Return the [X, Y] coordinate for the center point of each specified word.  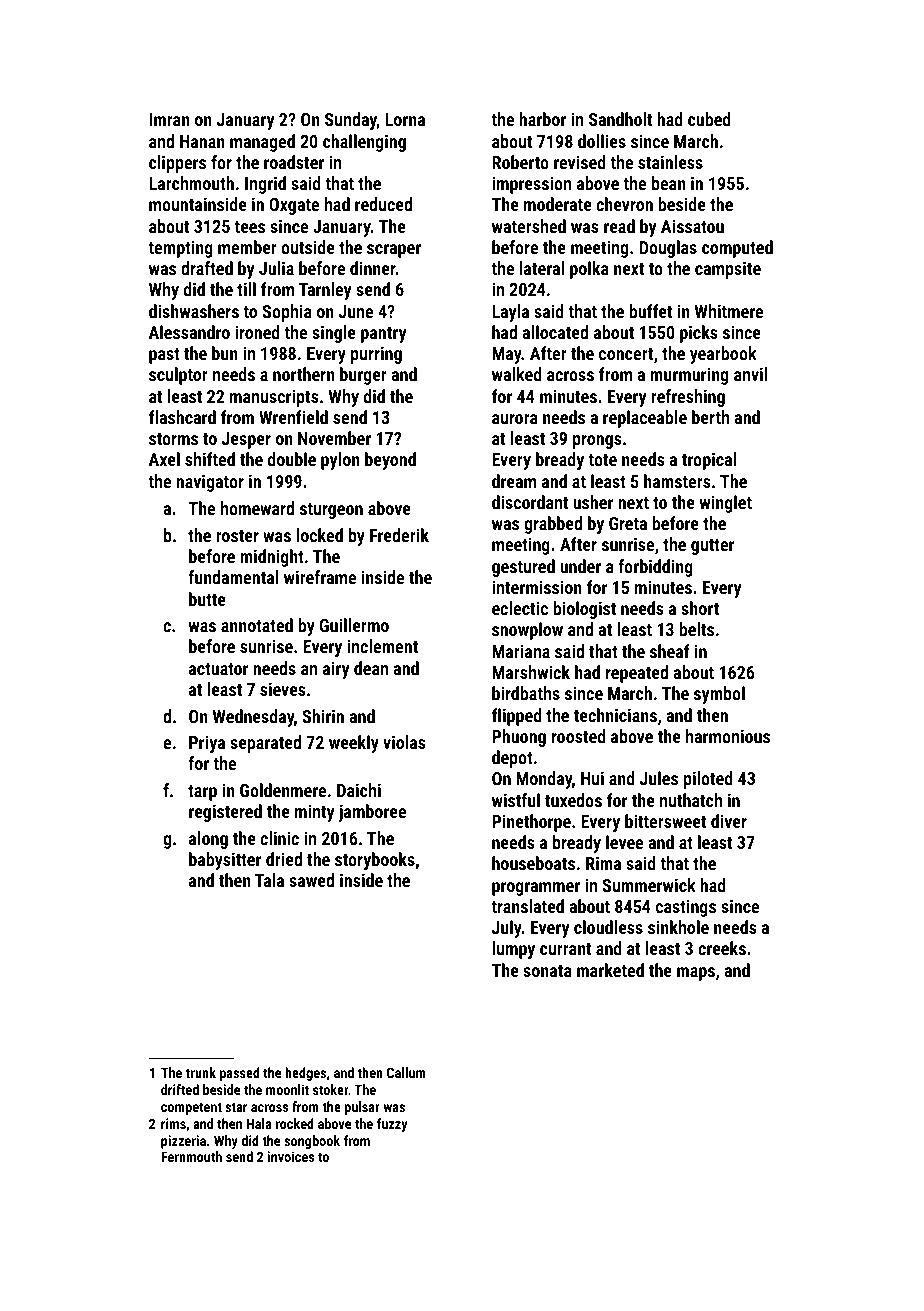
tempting [180, 249]
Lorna [405, 119]
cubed [709, 119]
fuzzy [392, 1125]
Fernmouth [191, 1156]
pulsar [362, 1108]
